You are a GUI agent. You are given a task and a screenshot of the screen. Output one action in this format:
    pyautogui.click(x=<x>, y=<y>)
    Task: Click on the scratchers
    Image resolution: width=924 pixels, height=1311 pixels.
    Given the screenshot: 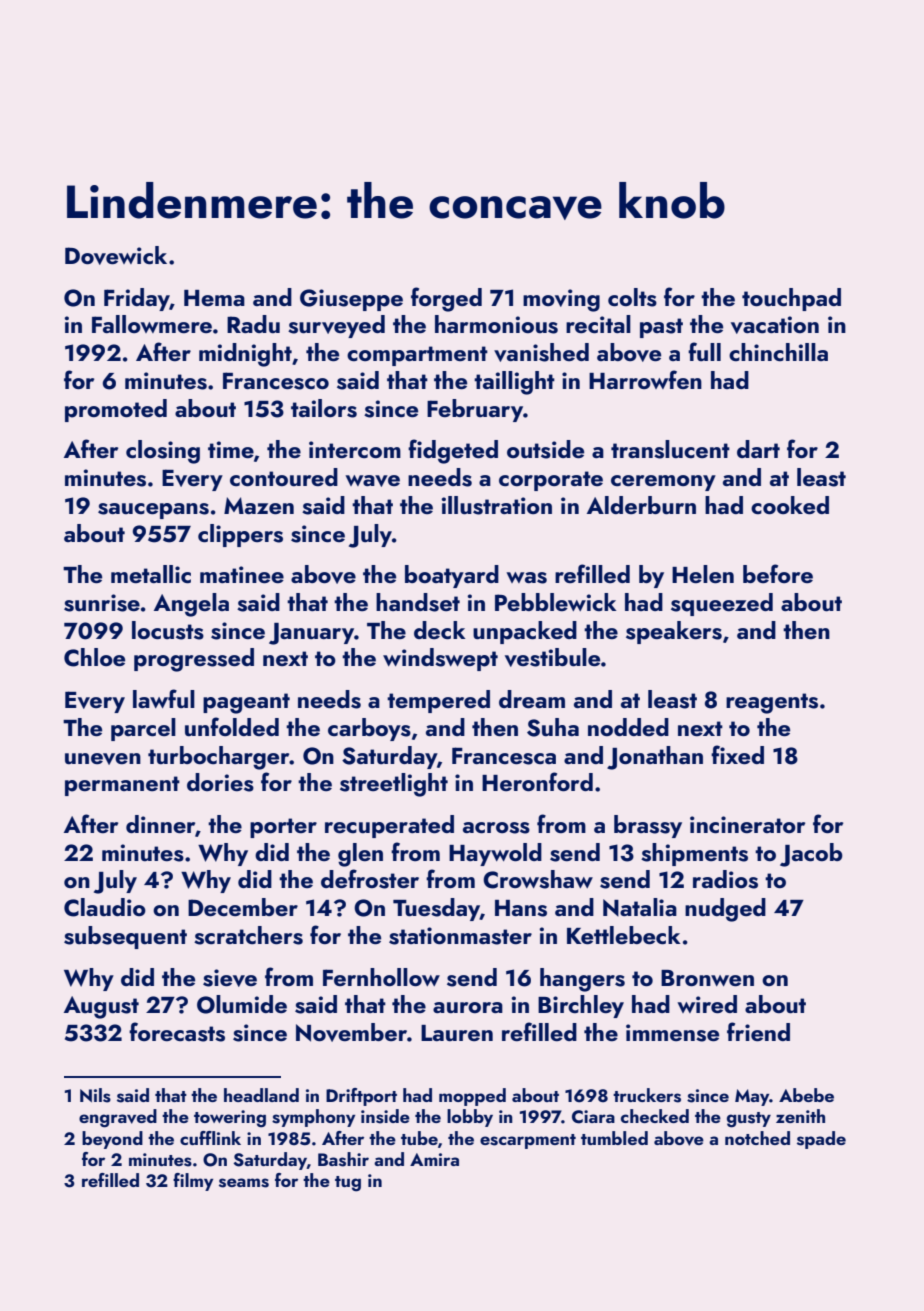 What is the action you would take?
    pyautogui.click(x=248, y=935)
